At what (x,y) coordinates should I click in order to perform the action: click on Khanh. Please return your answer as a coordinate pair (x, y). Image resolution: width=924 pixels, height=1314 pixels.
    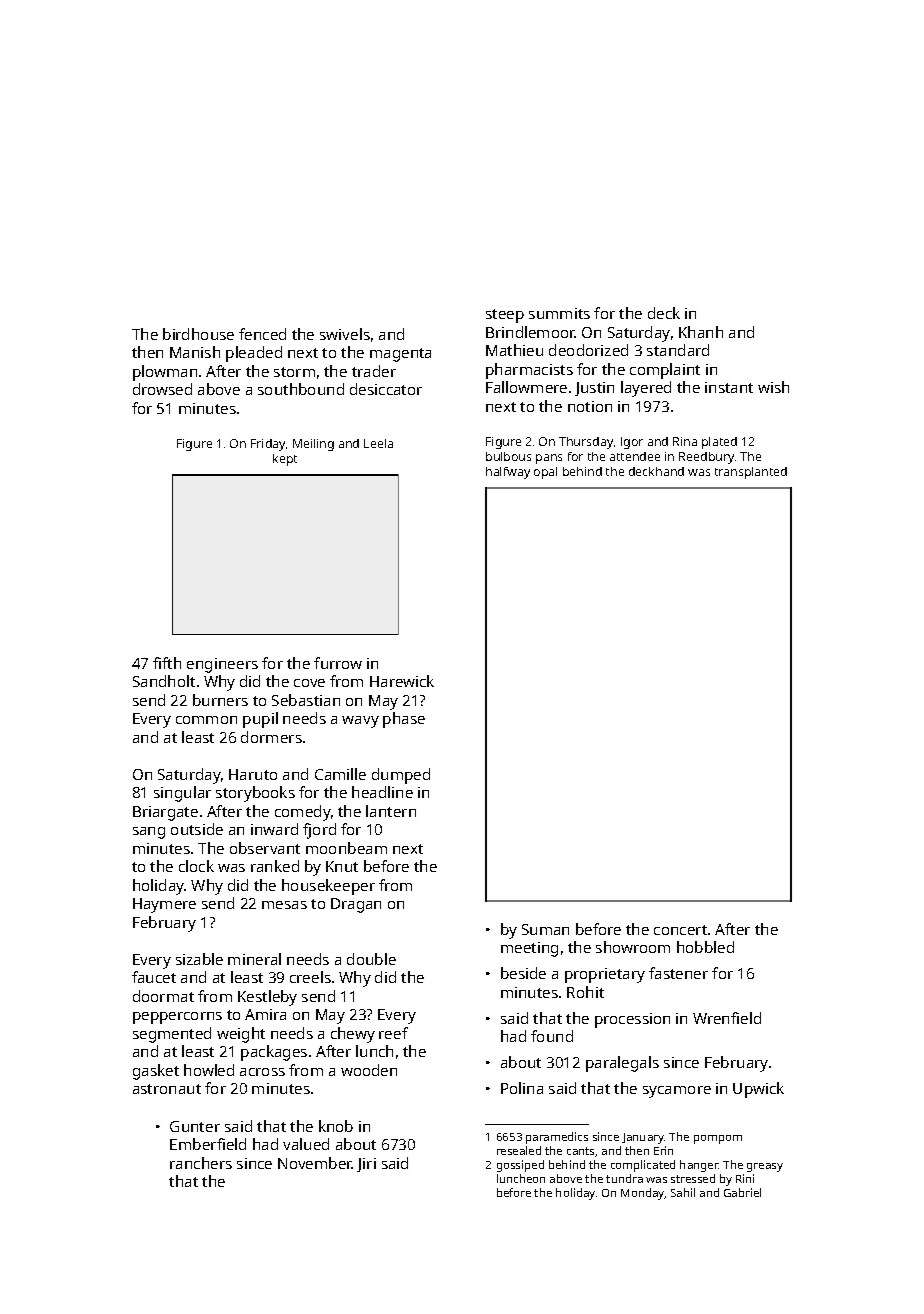
    Looking at the image, I should click on (701, 332).
